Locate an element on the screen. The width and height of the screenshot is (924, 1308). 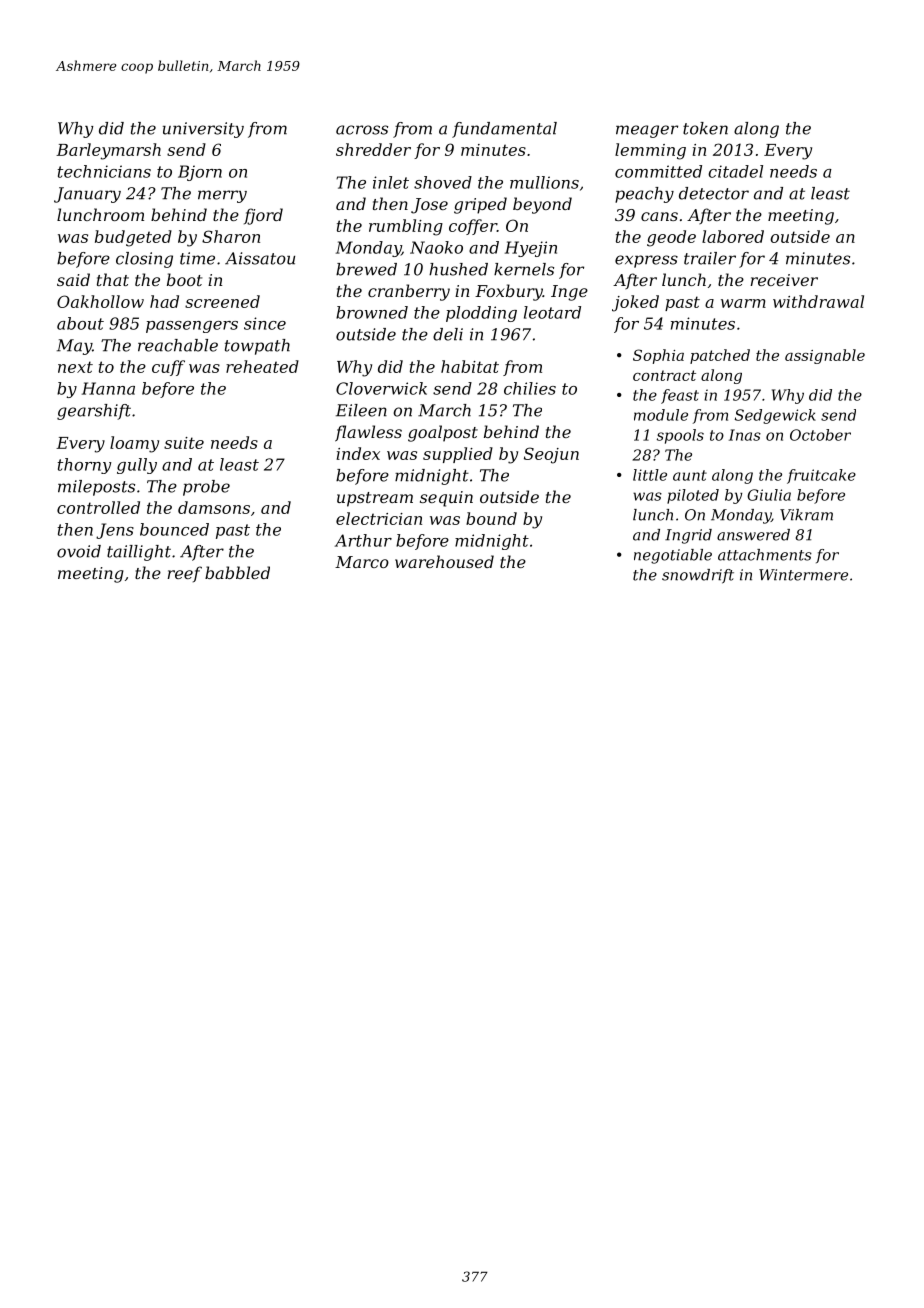
university is located at coordinates (203, 130).
